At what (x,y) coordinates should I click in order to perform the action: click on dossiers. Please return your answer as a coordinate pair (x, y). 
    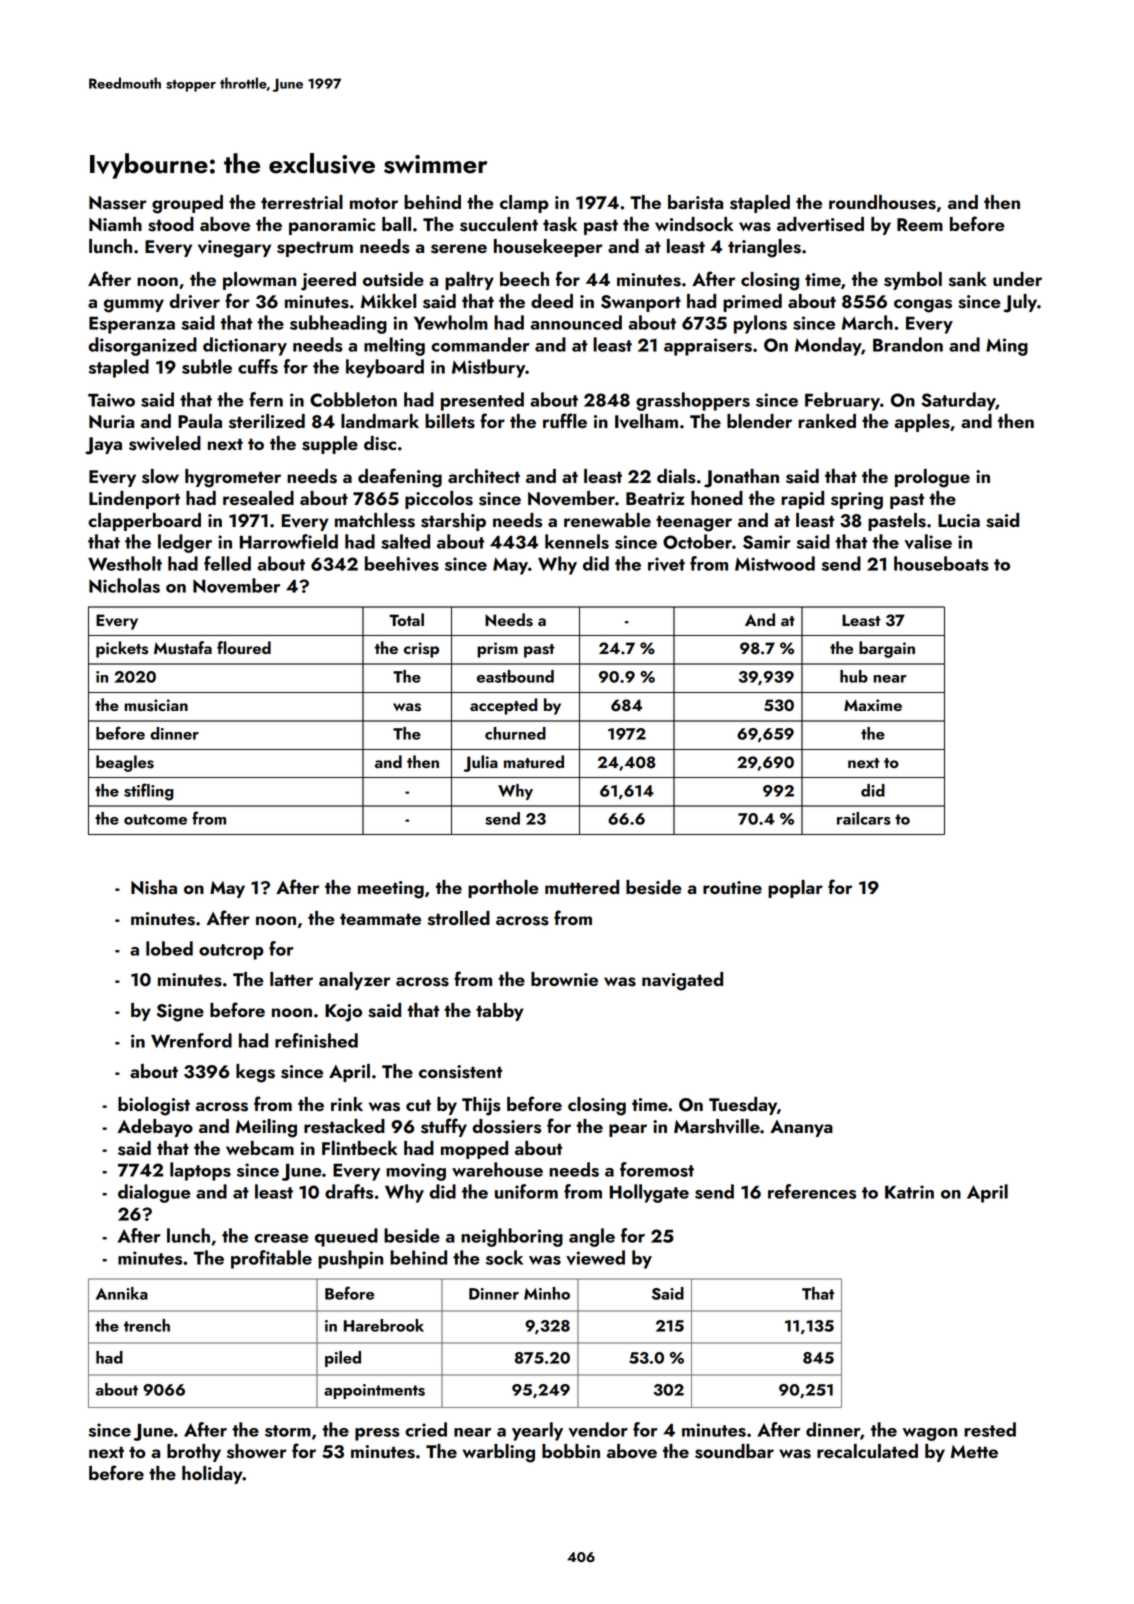
    Looking at the image, I should click on (506, 1126).
